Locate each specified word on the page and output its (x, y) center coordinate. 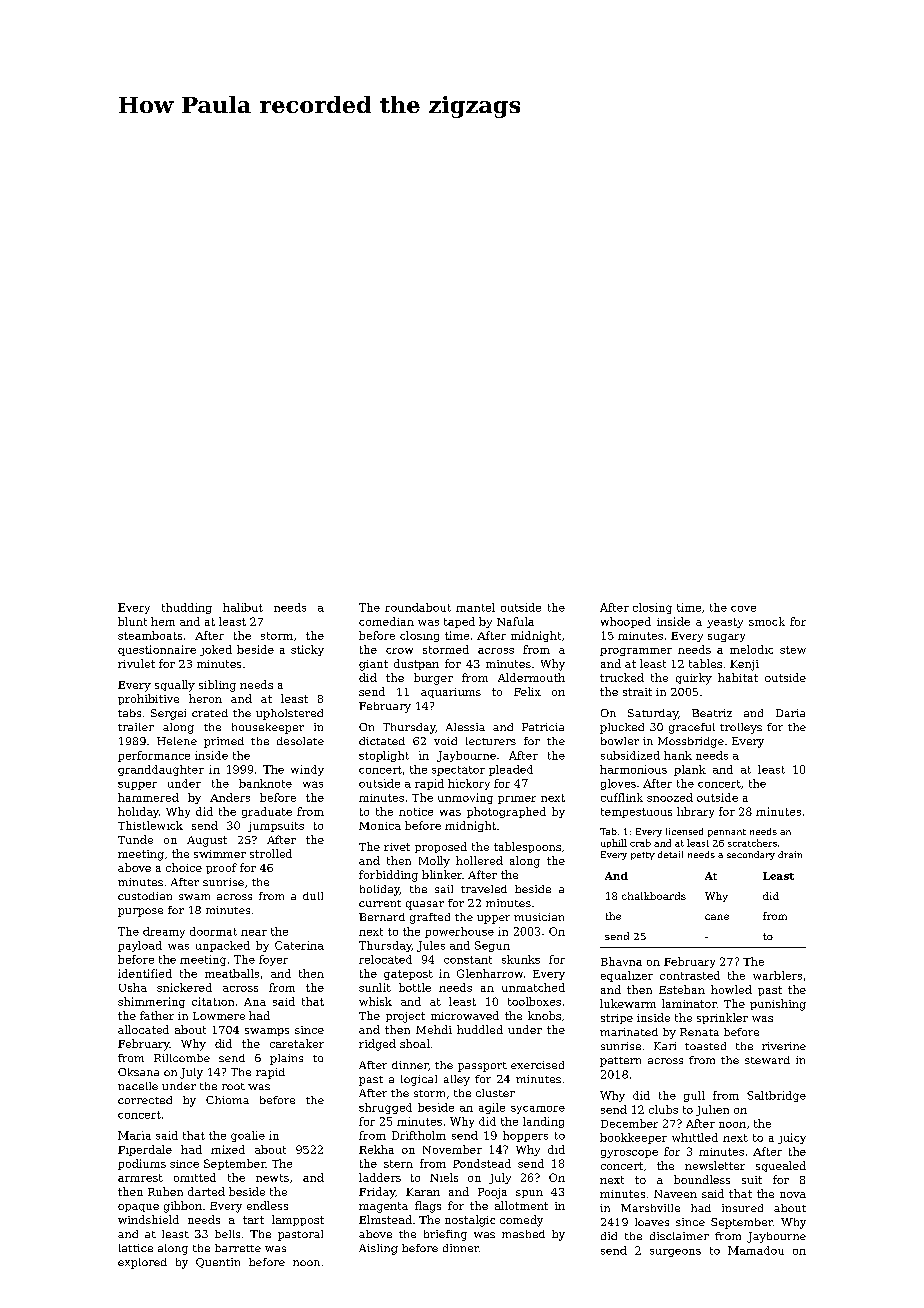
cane (717, 917)
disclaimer (679, 1236)
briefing (445, 1235)
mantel (475, 607)
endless (267, 1205)
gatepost (408, 975)
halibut (243, 607)
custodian (145, 896)
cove (743, 609)
